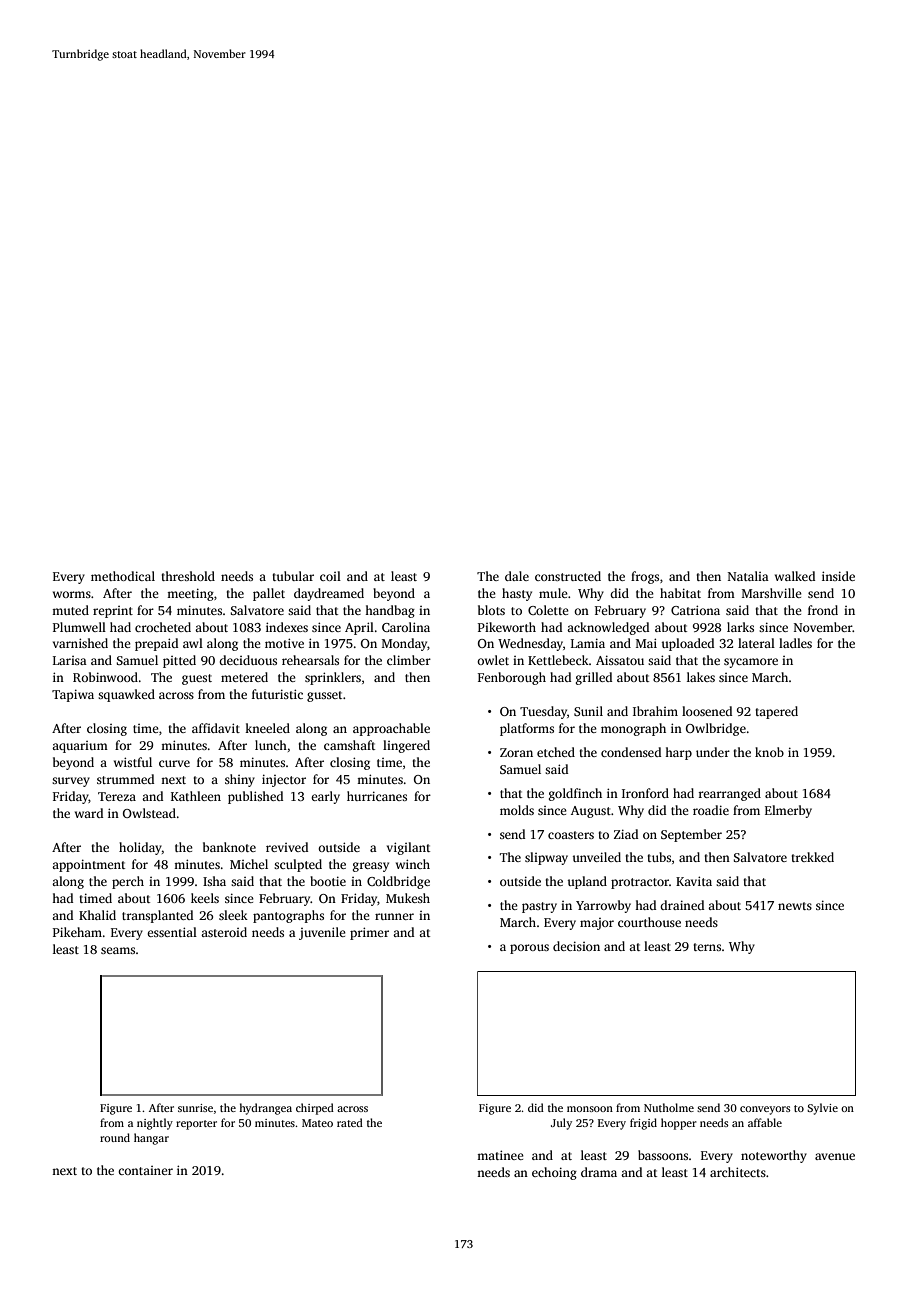 The image size is (908, 1316). I want to click on nightly, so click(155, 1124).
